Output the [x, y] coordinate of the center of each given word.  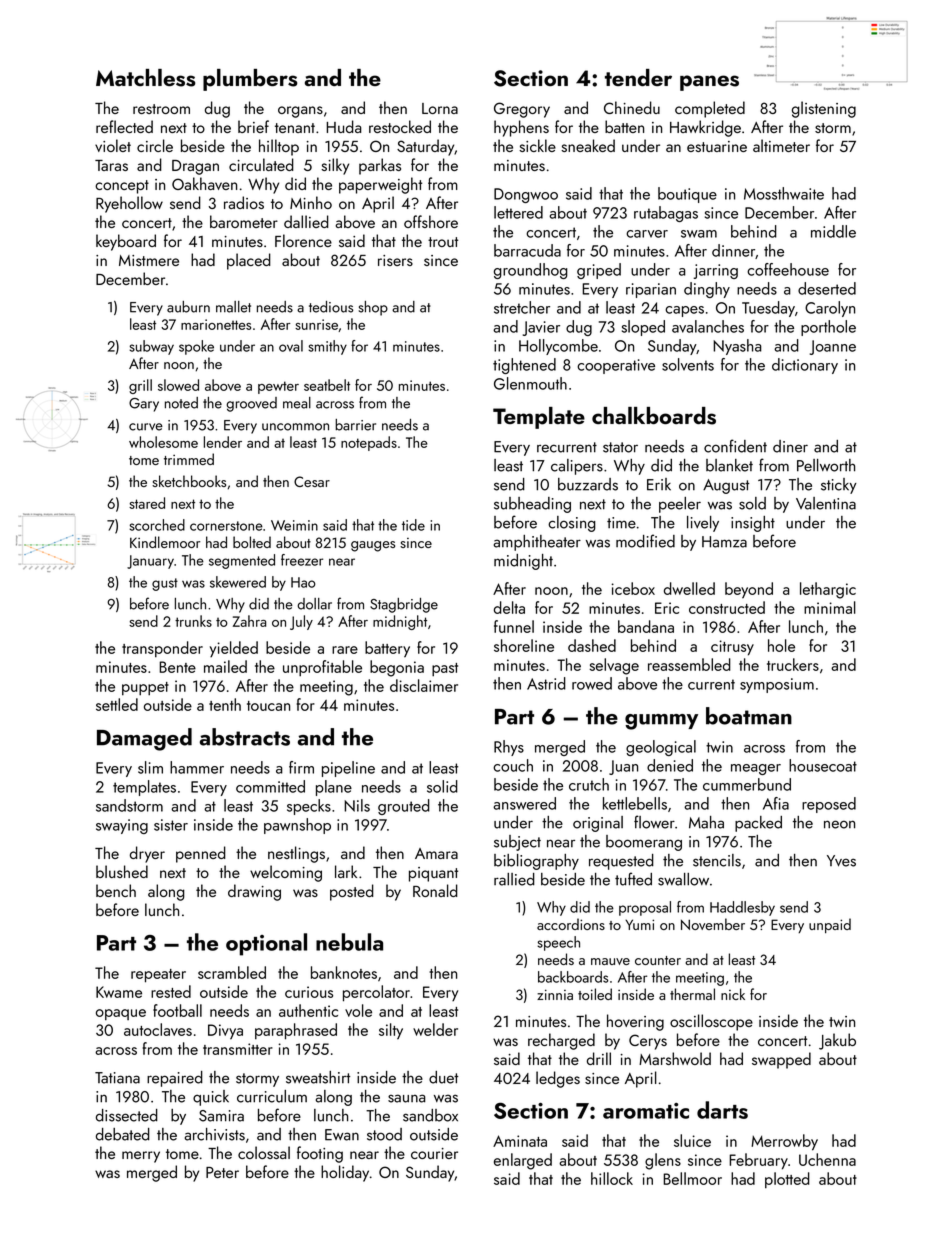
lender [223, 442]
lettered [518, 212]
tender [638, 77]
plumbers [250, 80]
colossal [264, 1152]
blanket [729, 465]
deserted [827, 288]
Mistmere [149, 260]
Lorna [440, 108]
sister [171, 825]
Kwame [119, 992]
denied [670, 765]
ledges [558, 1079]
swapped [781, 1060]
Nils [357, 805]
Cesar [312, 481]
